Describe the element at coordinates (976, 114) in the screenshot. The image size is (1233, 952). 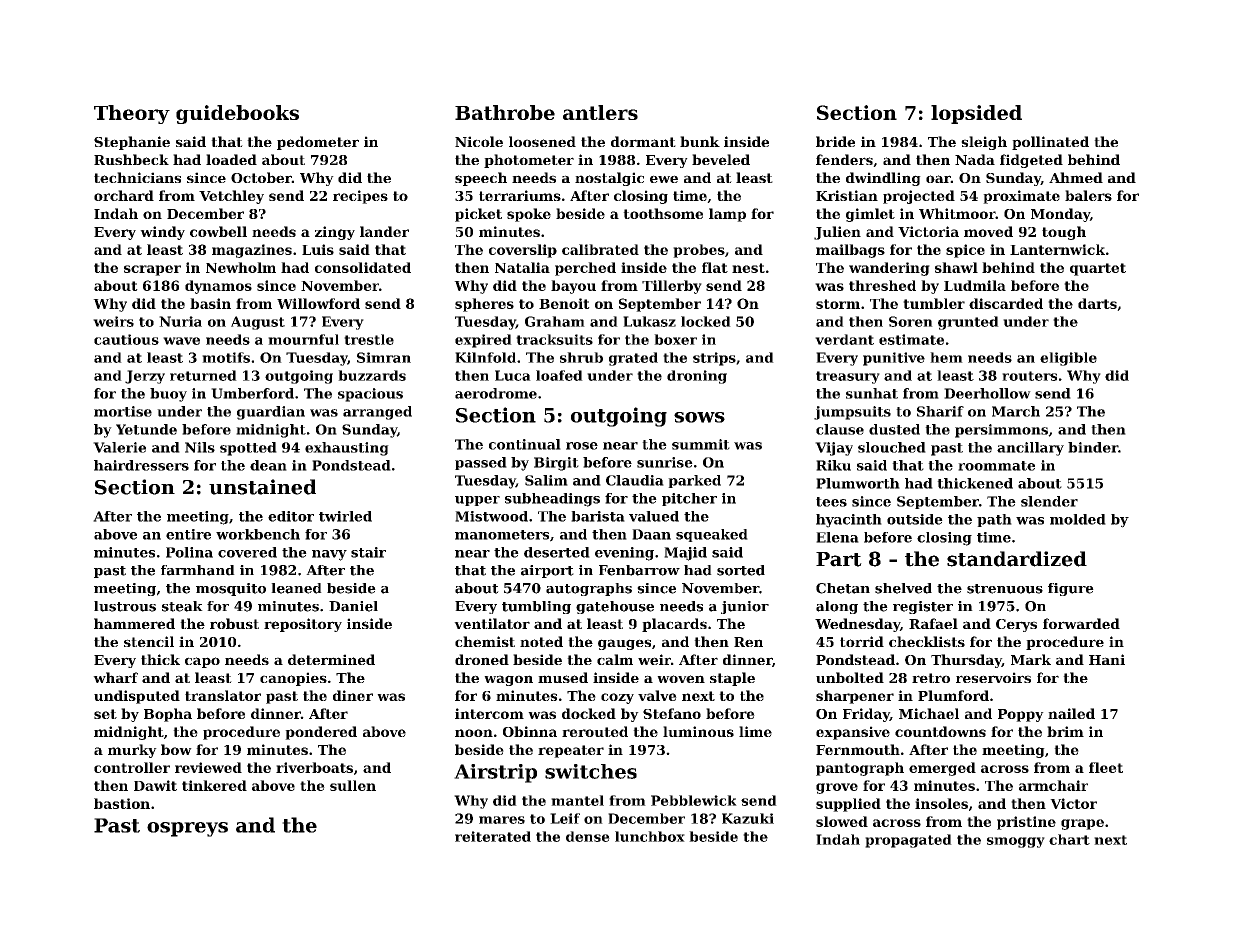
I see `lopsided` at that location.
